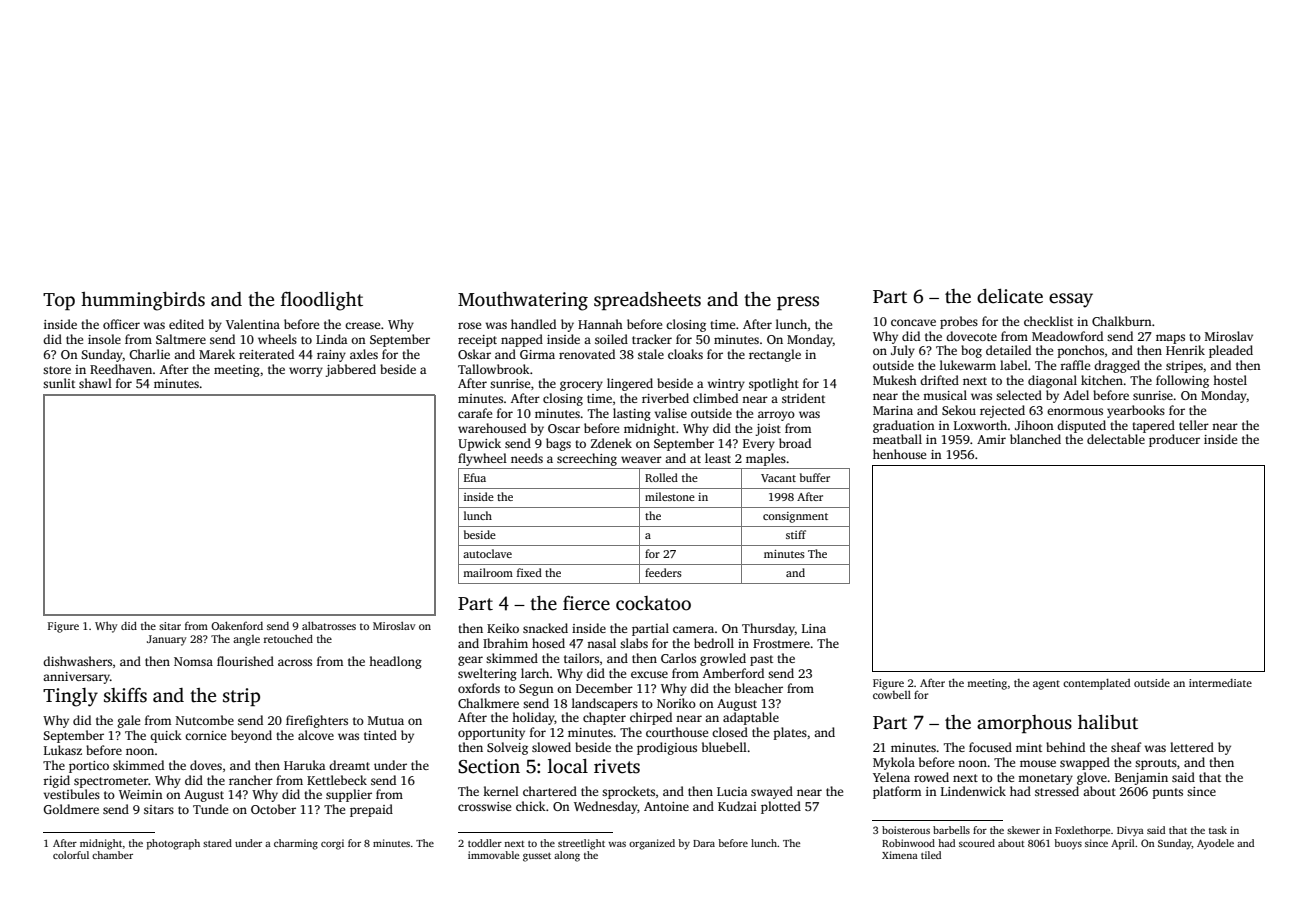 The image size is (1308, 924). What do you see at coordinates (814, 628) in the screenshot?
I see `Lina` at bounding box center [814, 628].
